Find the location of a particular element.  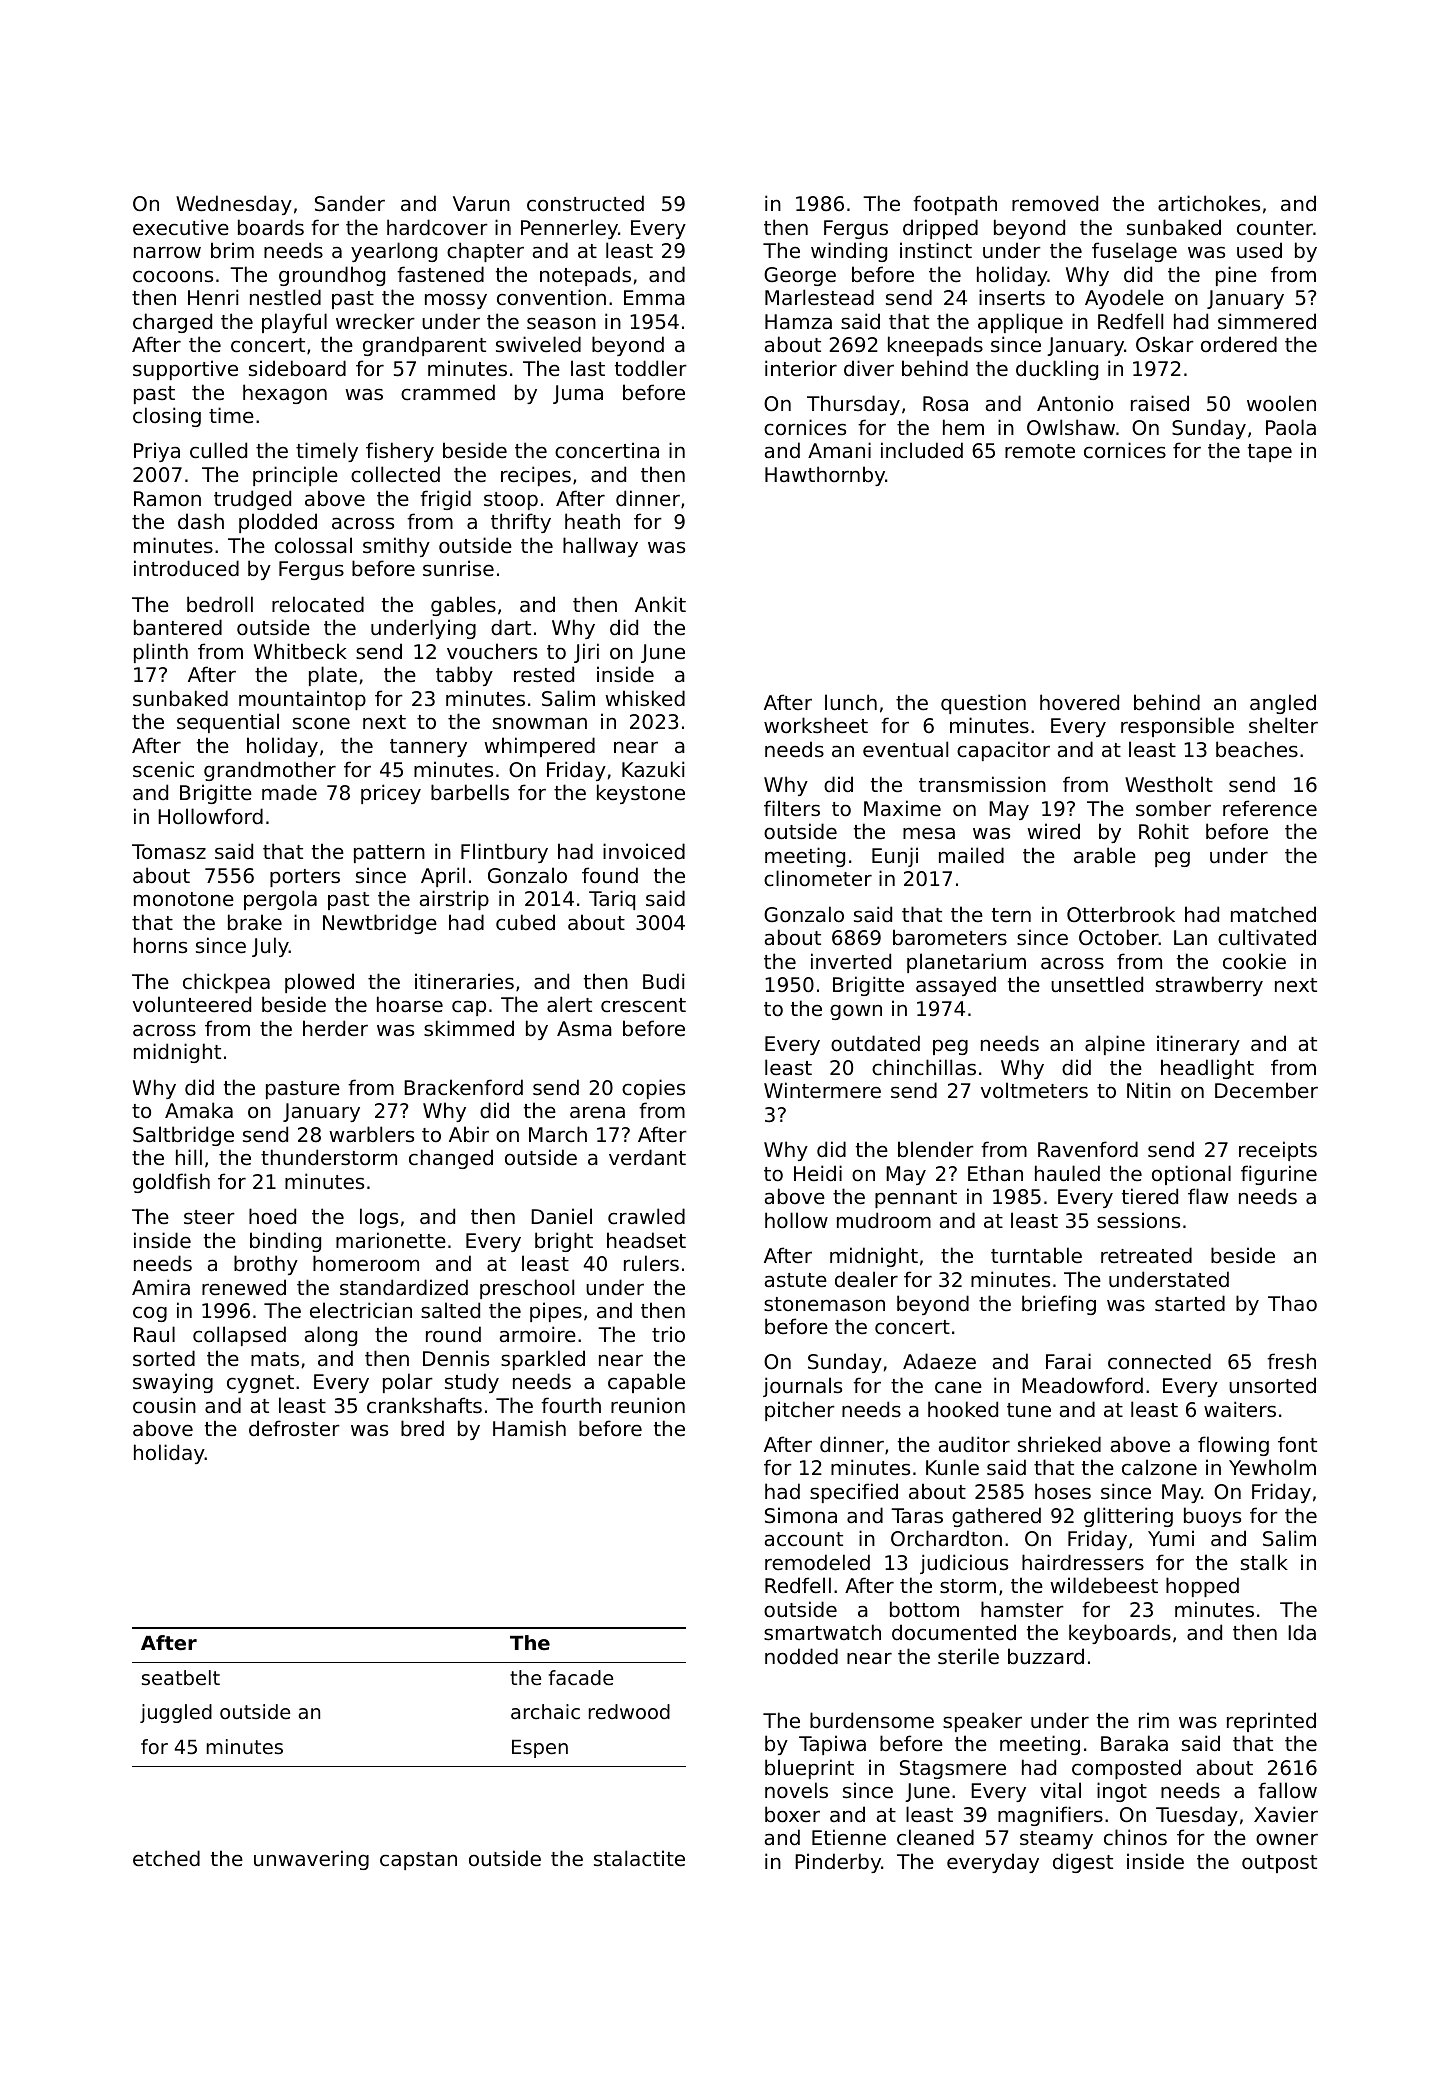

simmered is located at coordinates (1267, 321).
